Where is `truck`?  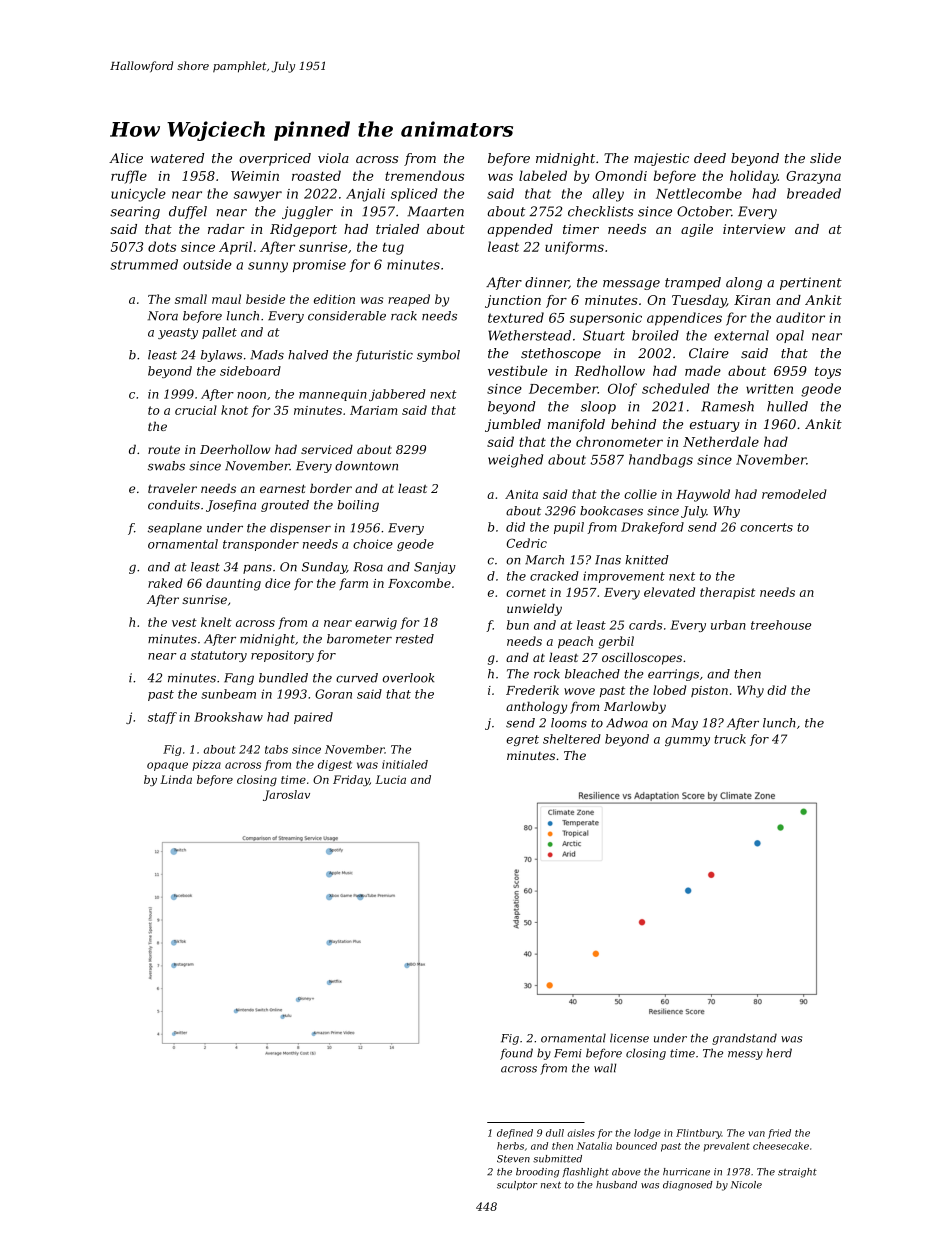
truck is located at coordinates (730, 739).
